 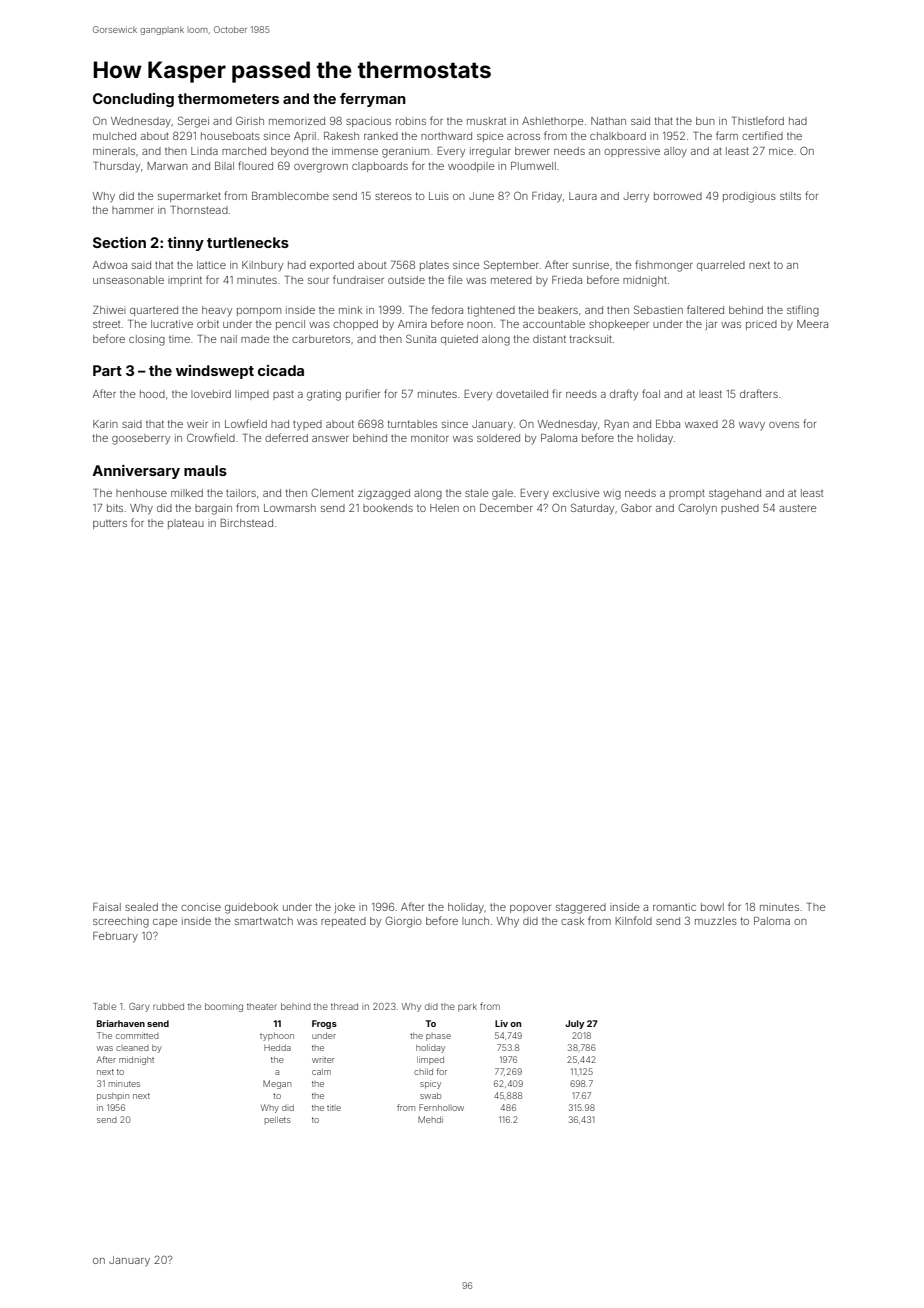 I want to click on pushpin, so click(x=113, y=1096).
